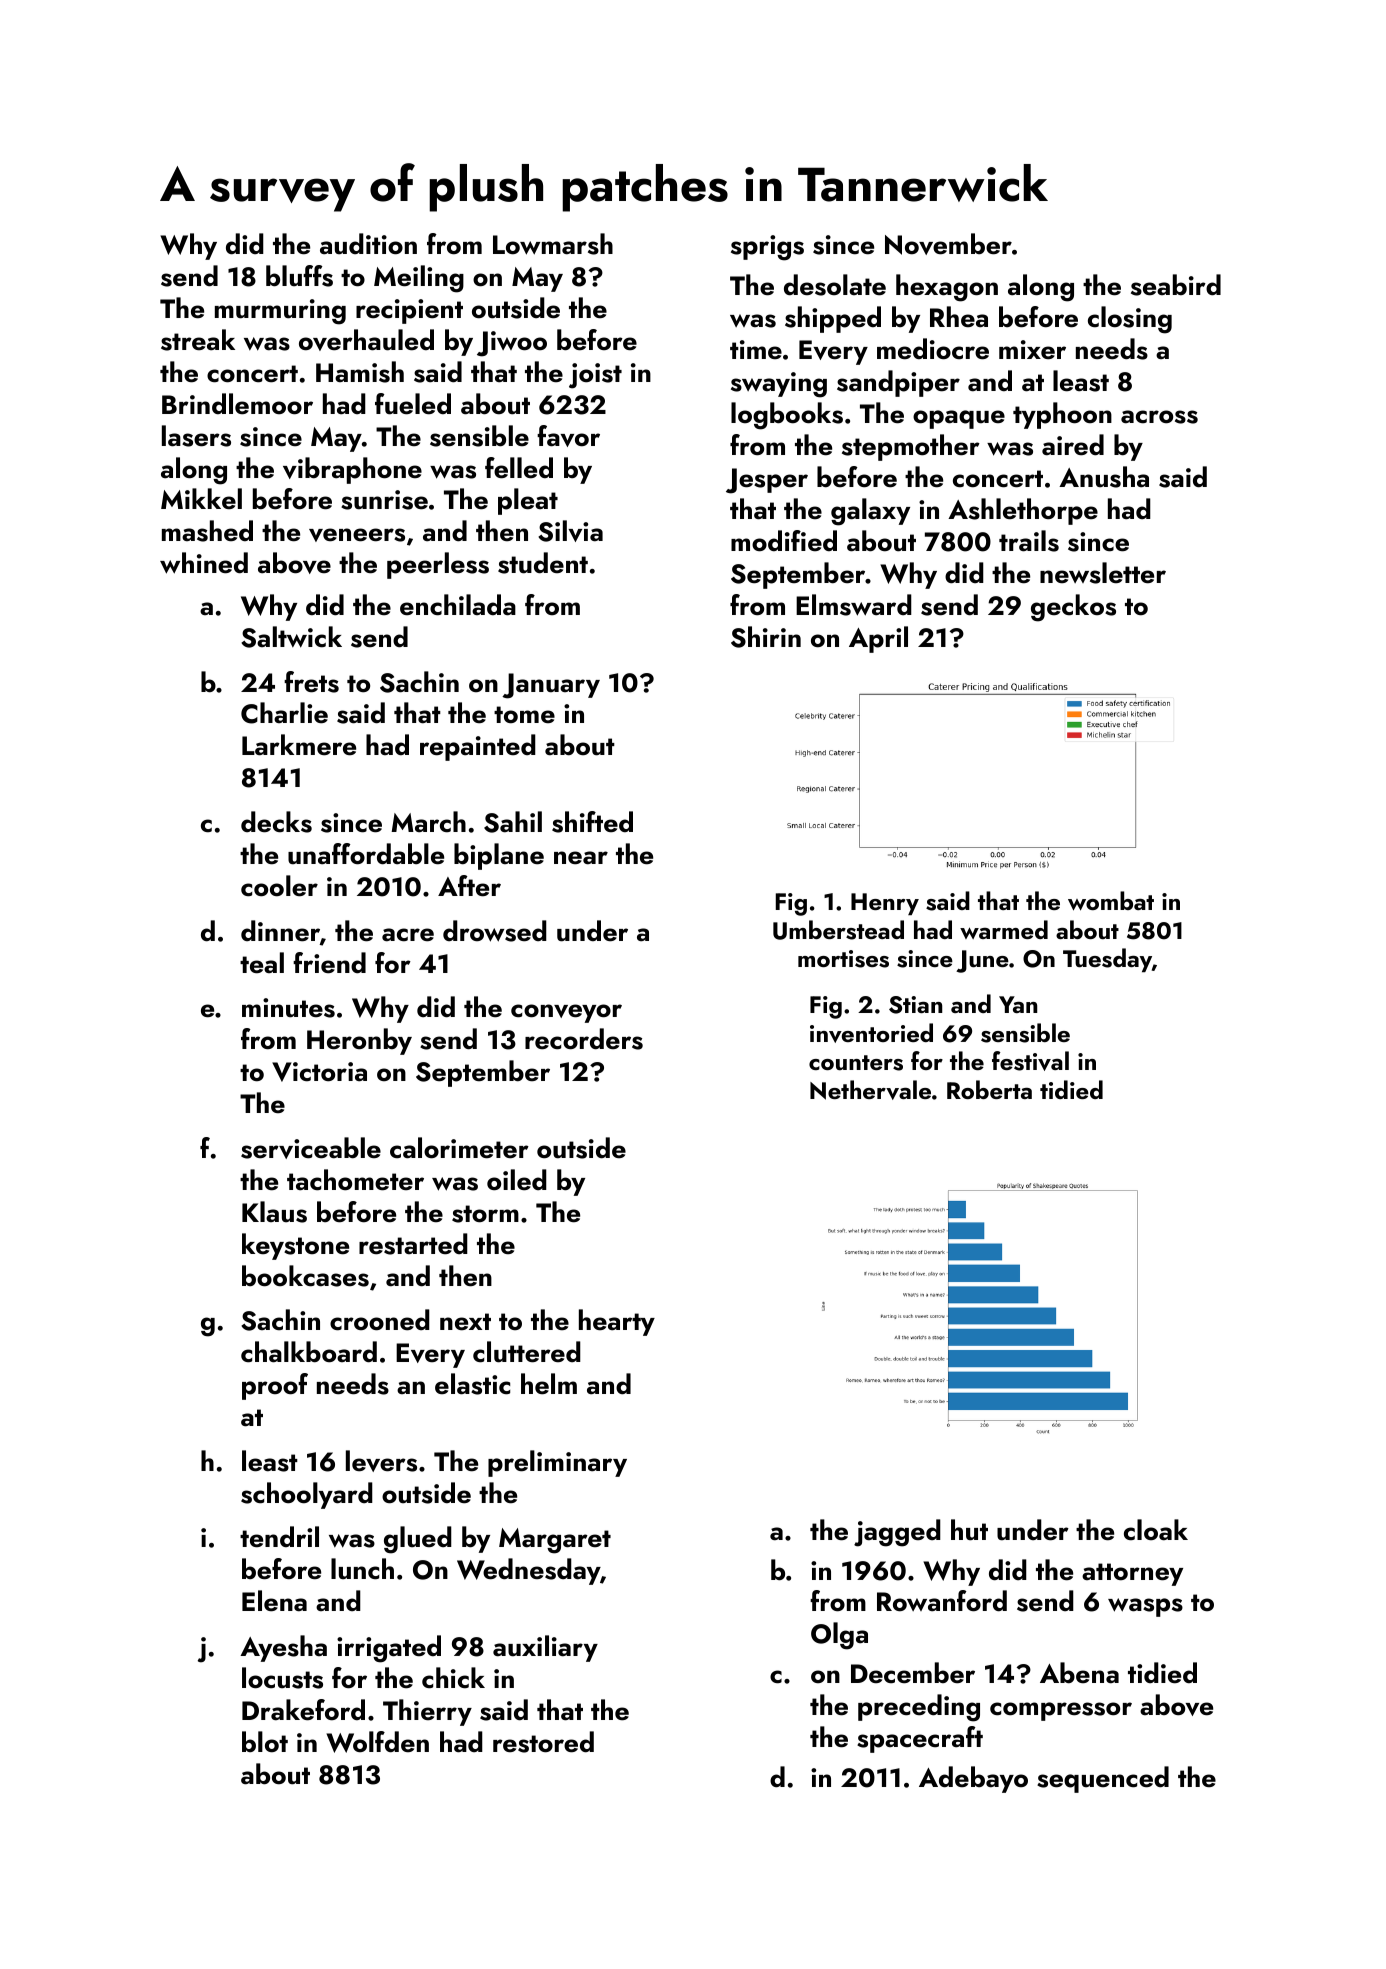  Describe the element at coordinates (947, 288) in the screenshot. I see `hexagon` at that location.
